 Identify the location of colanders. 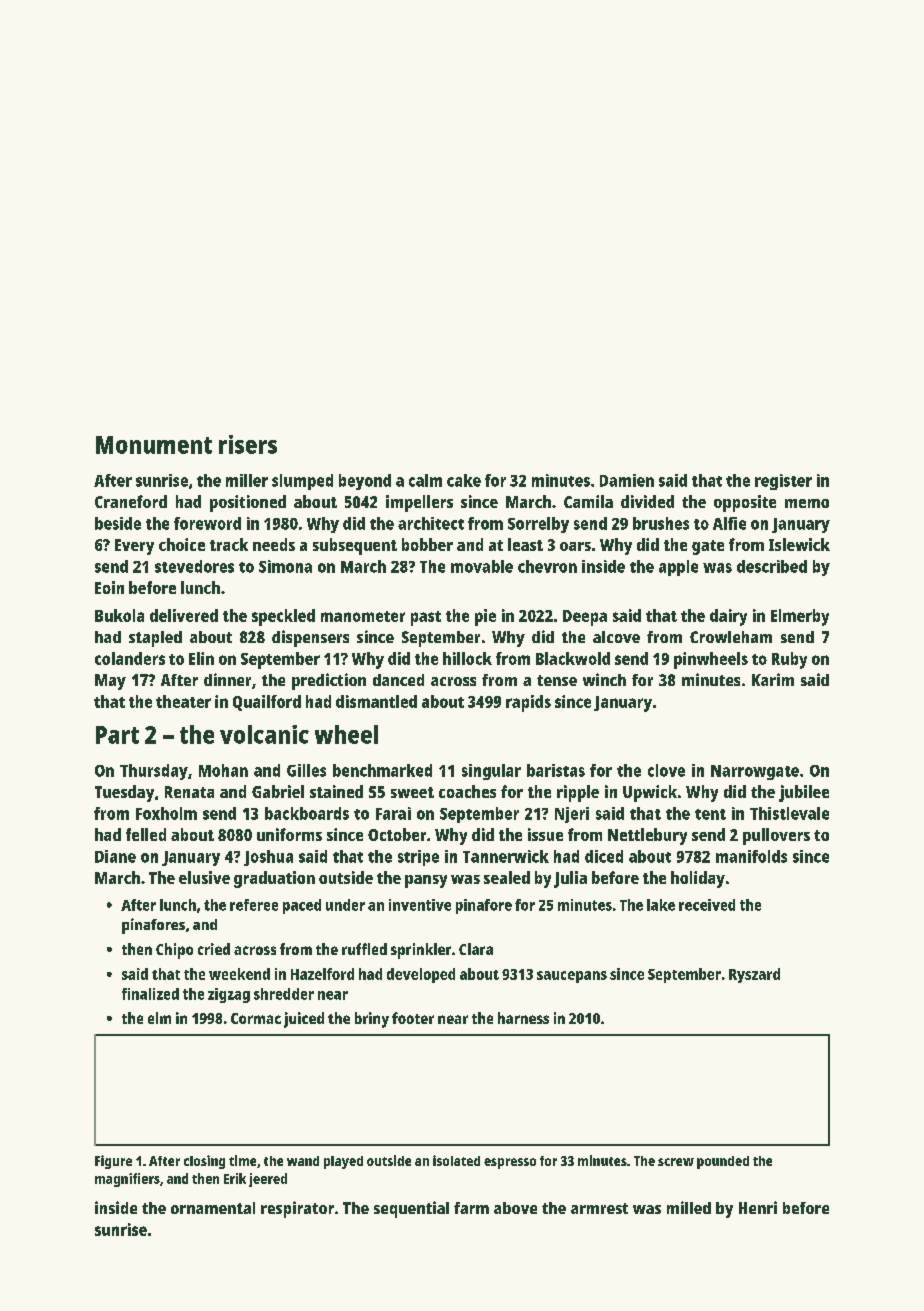
(130, 658).
